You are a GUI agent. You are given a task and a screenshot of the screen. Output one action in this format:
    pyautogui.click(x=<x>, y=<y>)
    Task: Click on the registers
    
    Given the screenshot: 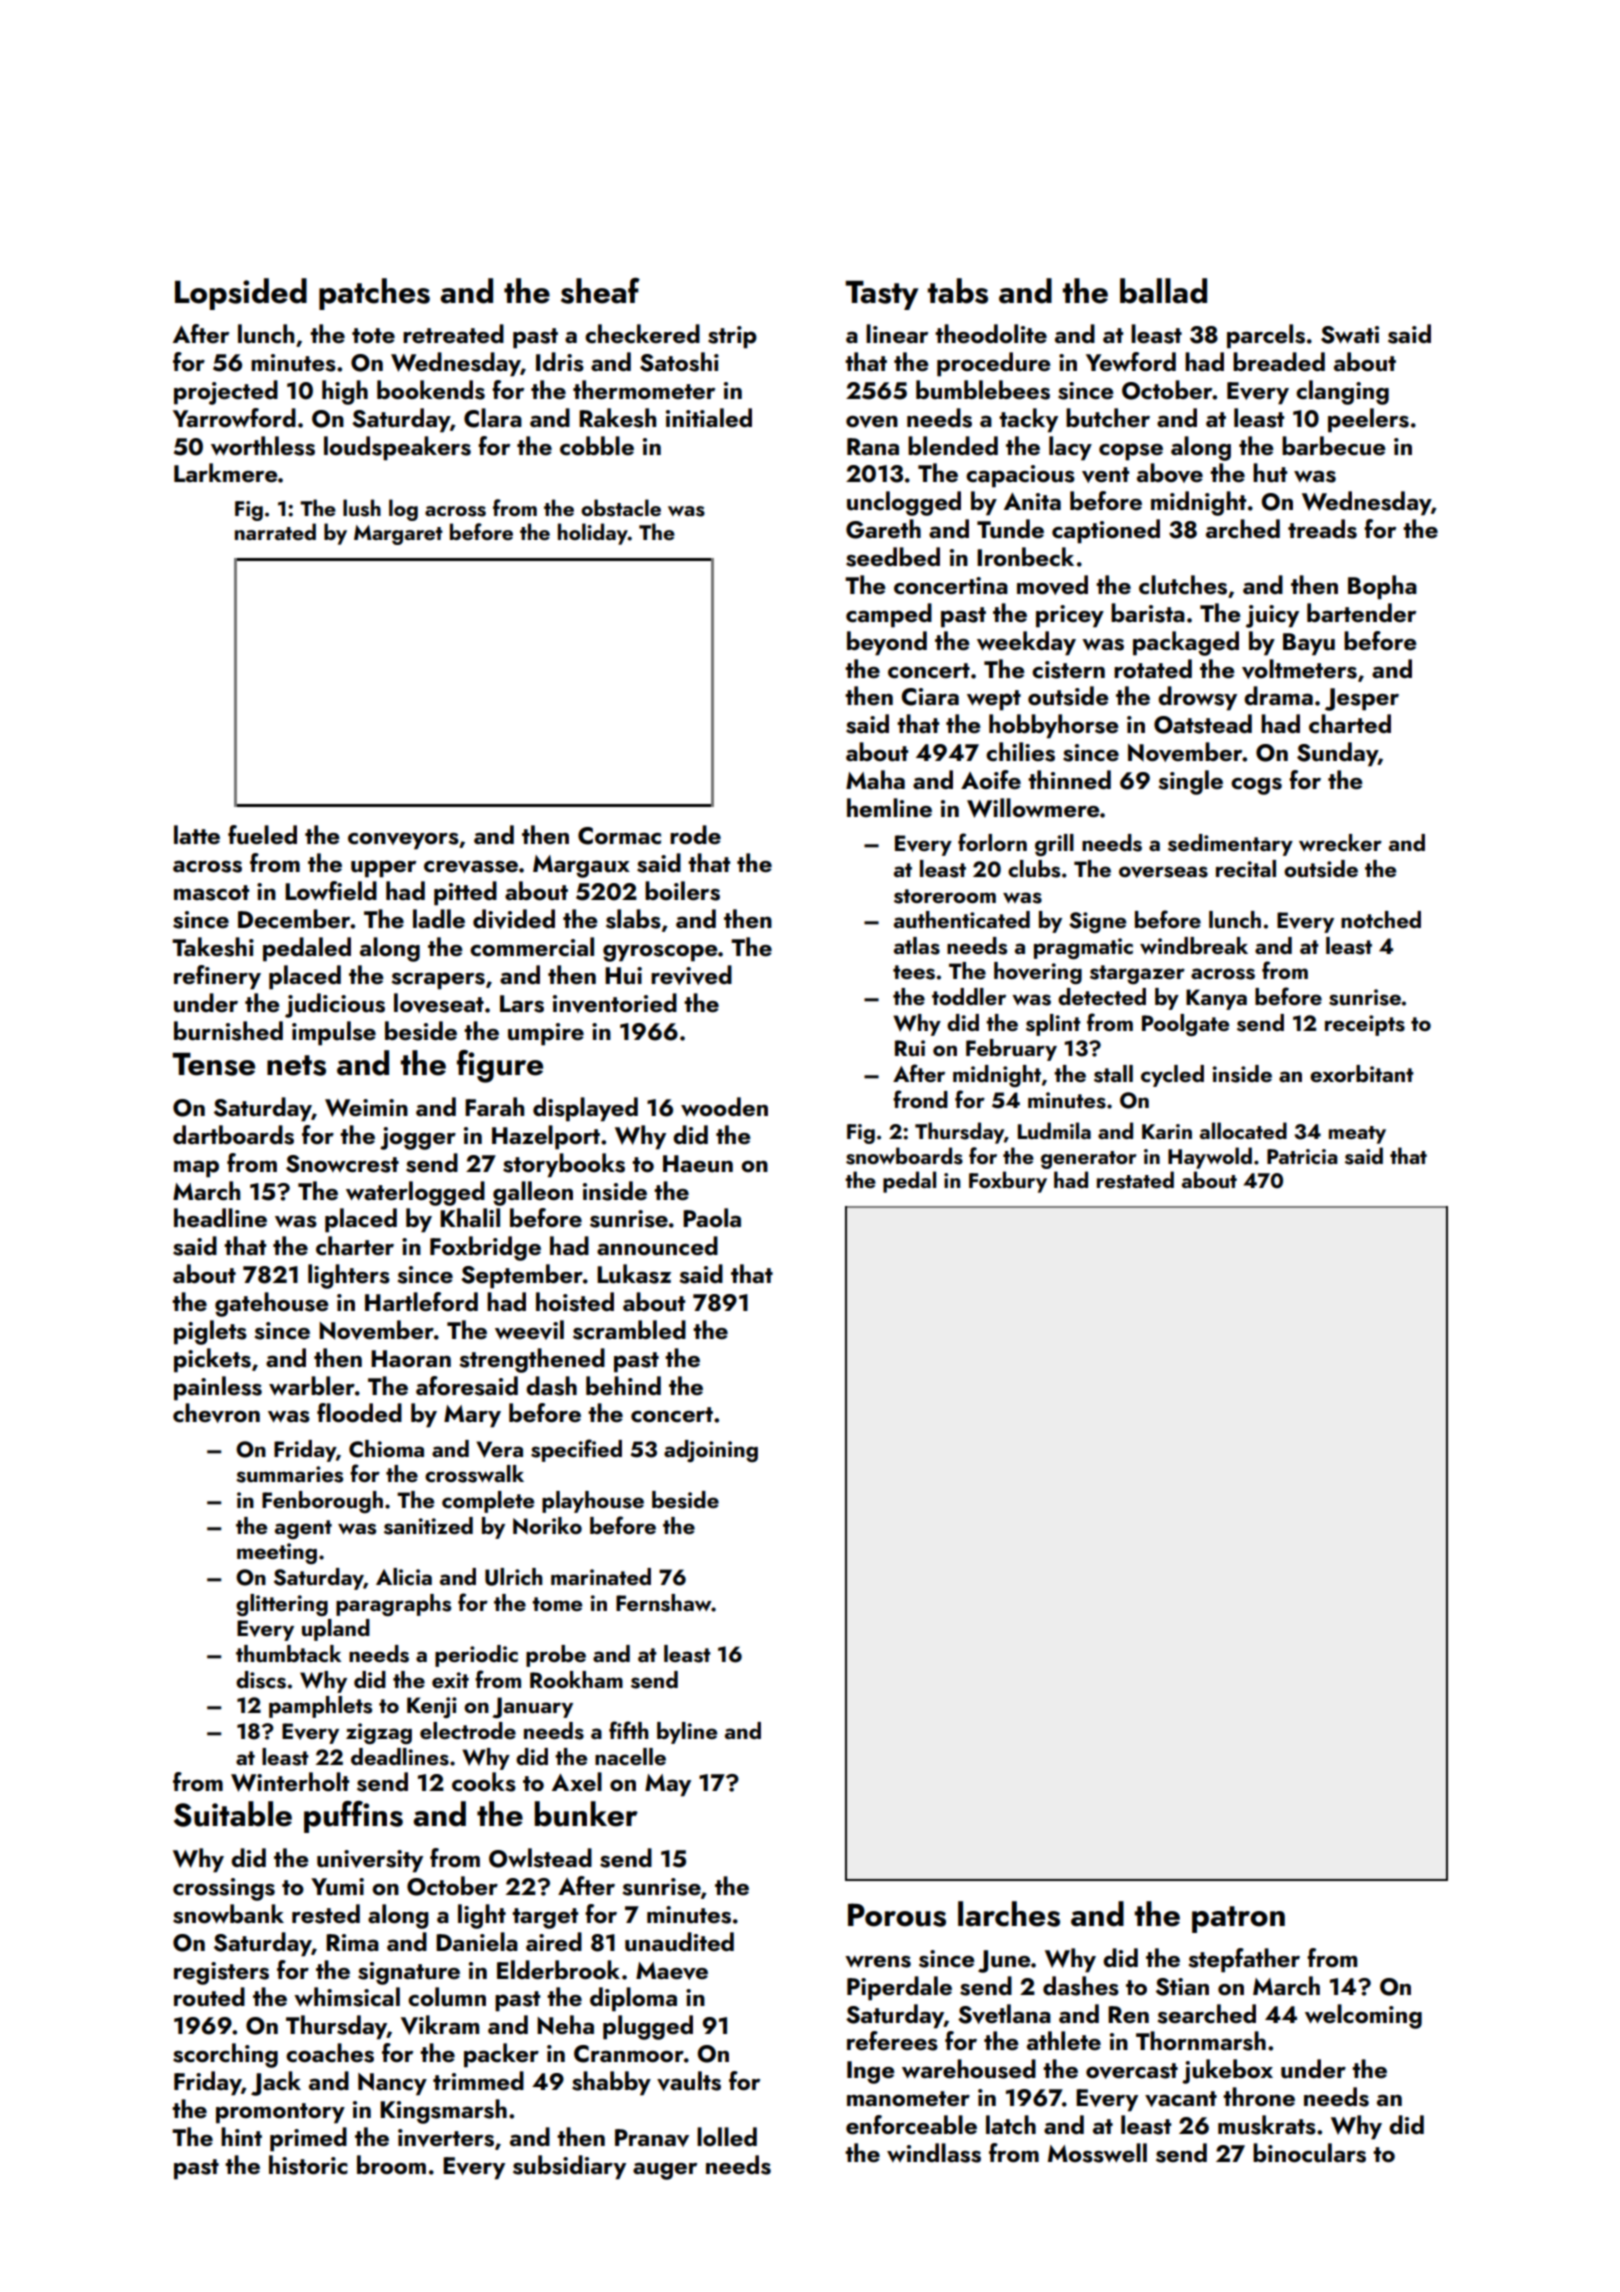 What is the action you would take?
    pyautogui.click(x=221, y=1973)
